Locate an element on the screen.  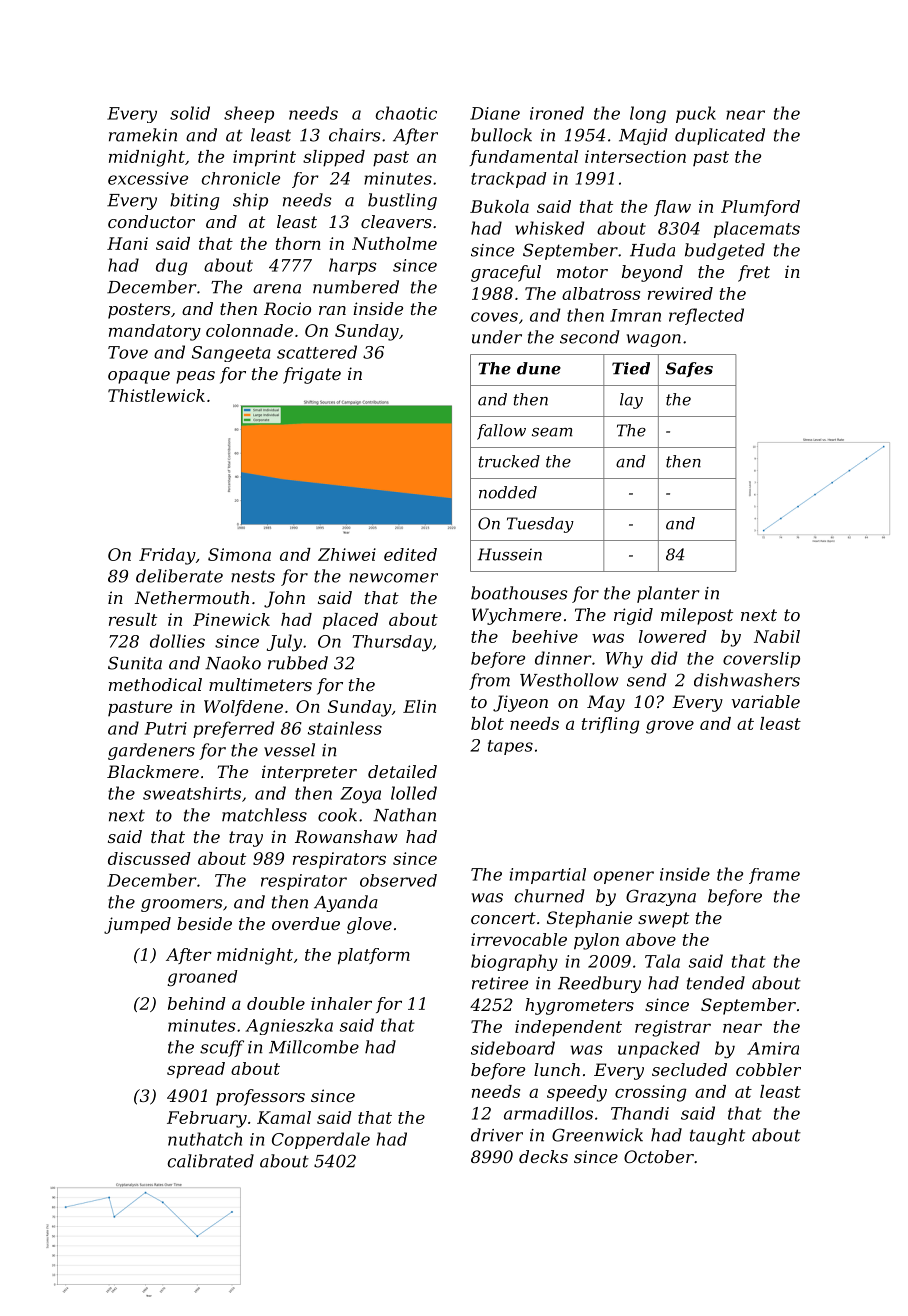
platform is located at coordinates (374, 956).
